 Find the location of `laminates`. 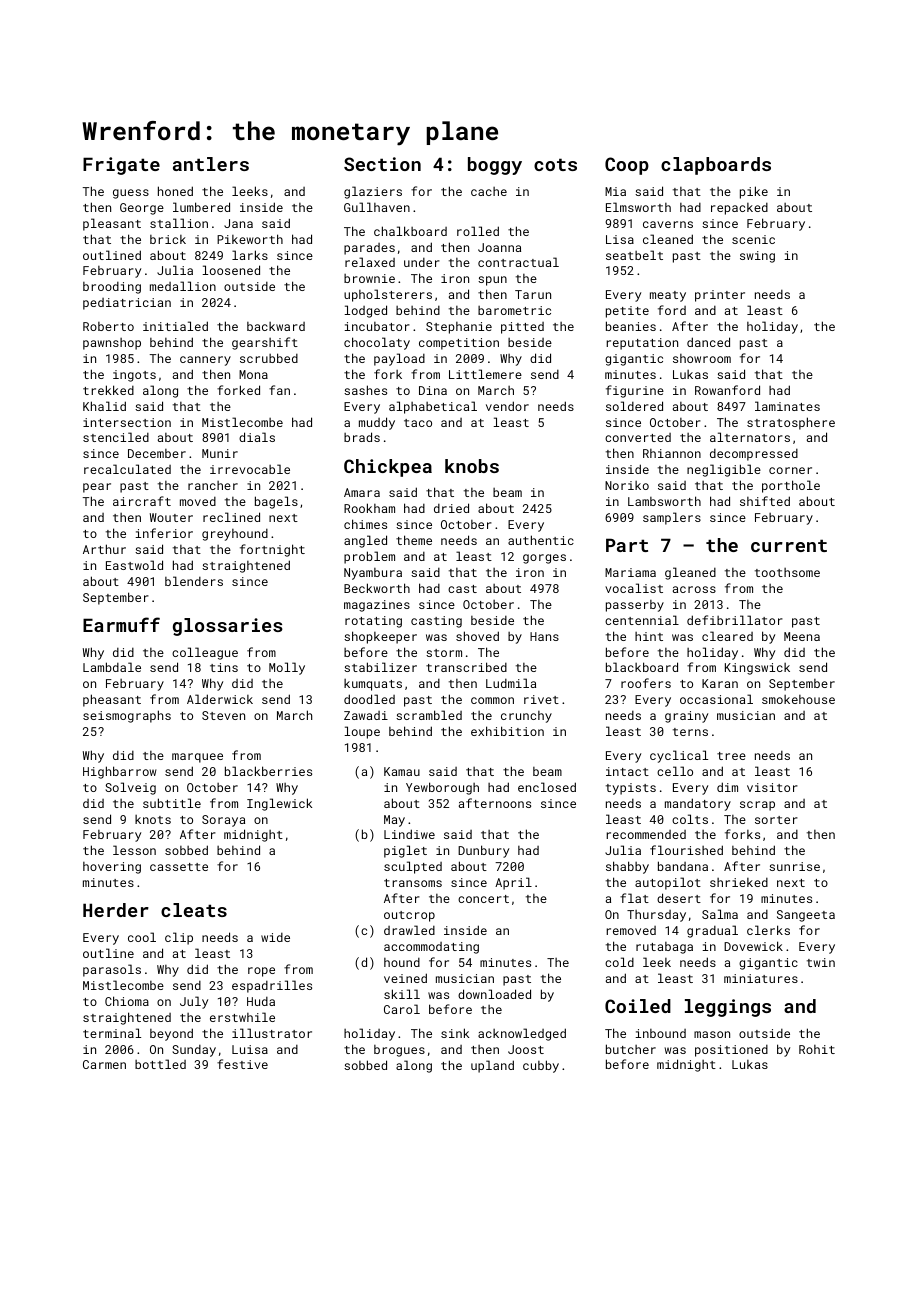

laminates is located at coordinates (787, 406).
